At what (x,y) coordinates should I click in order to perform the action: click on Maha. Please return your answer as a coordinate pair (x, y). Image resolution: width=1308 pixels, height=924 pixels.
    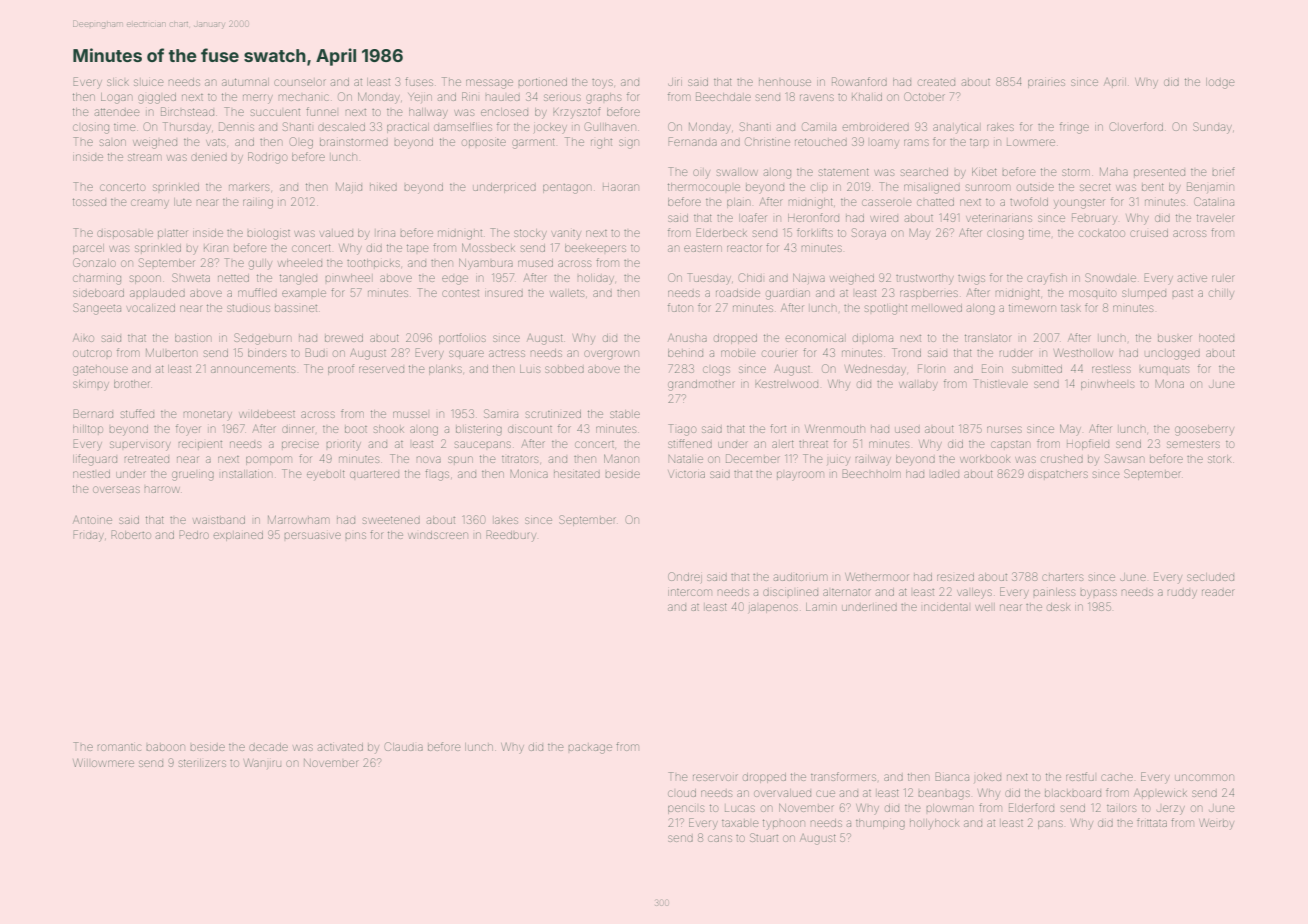
    Looking at the image, I should click on (1114, 171).
